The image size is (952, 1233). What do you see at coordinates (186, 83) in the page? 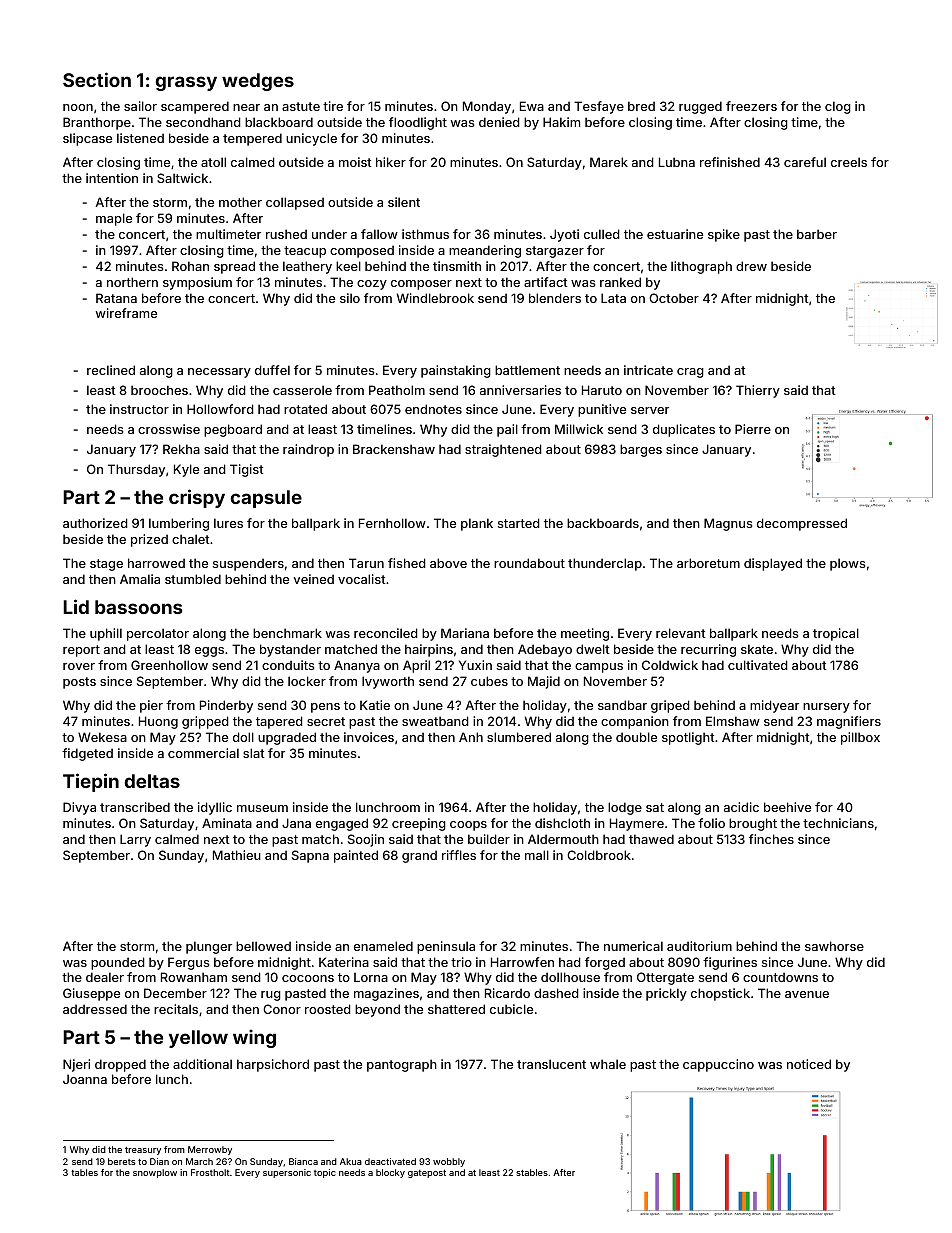
I see `grassy` at bounding box center [186, 83].
